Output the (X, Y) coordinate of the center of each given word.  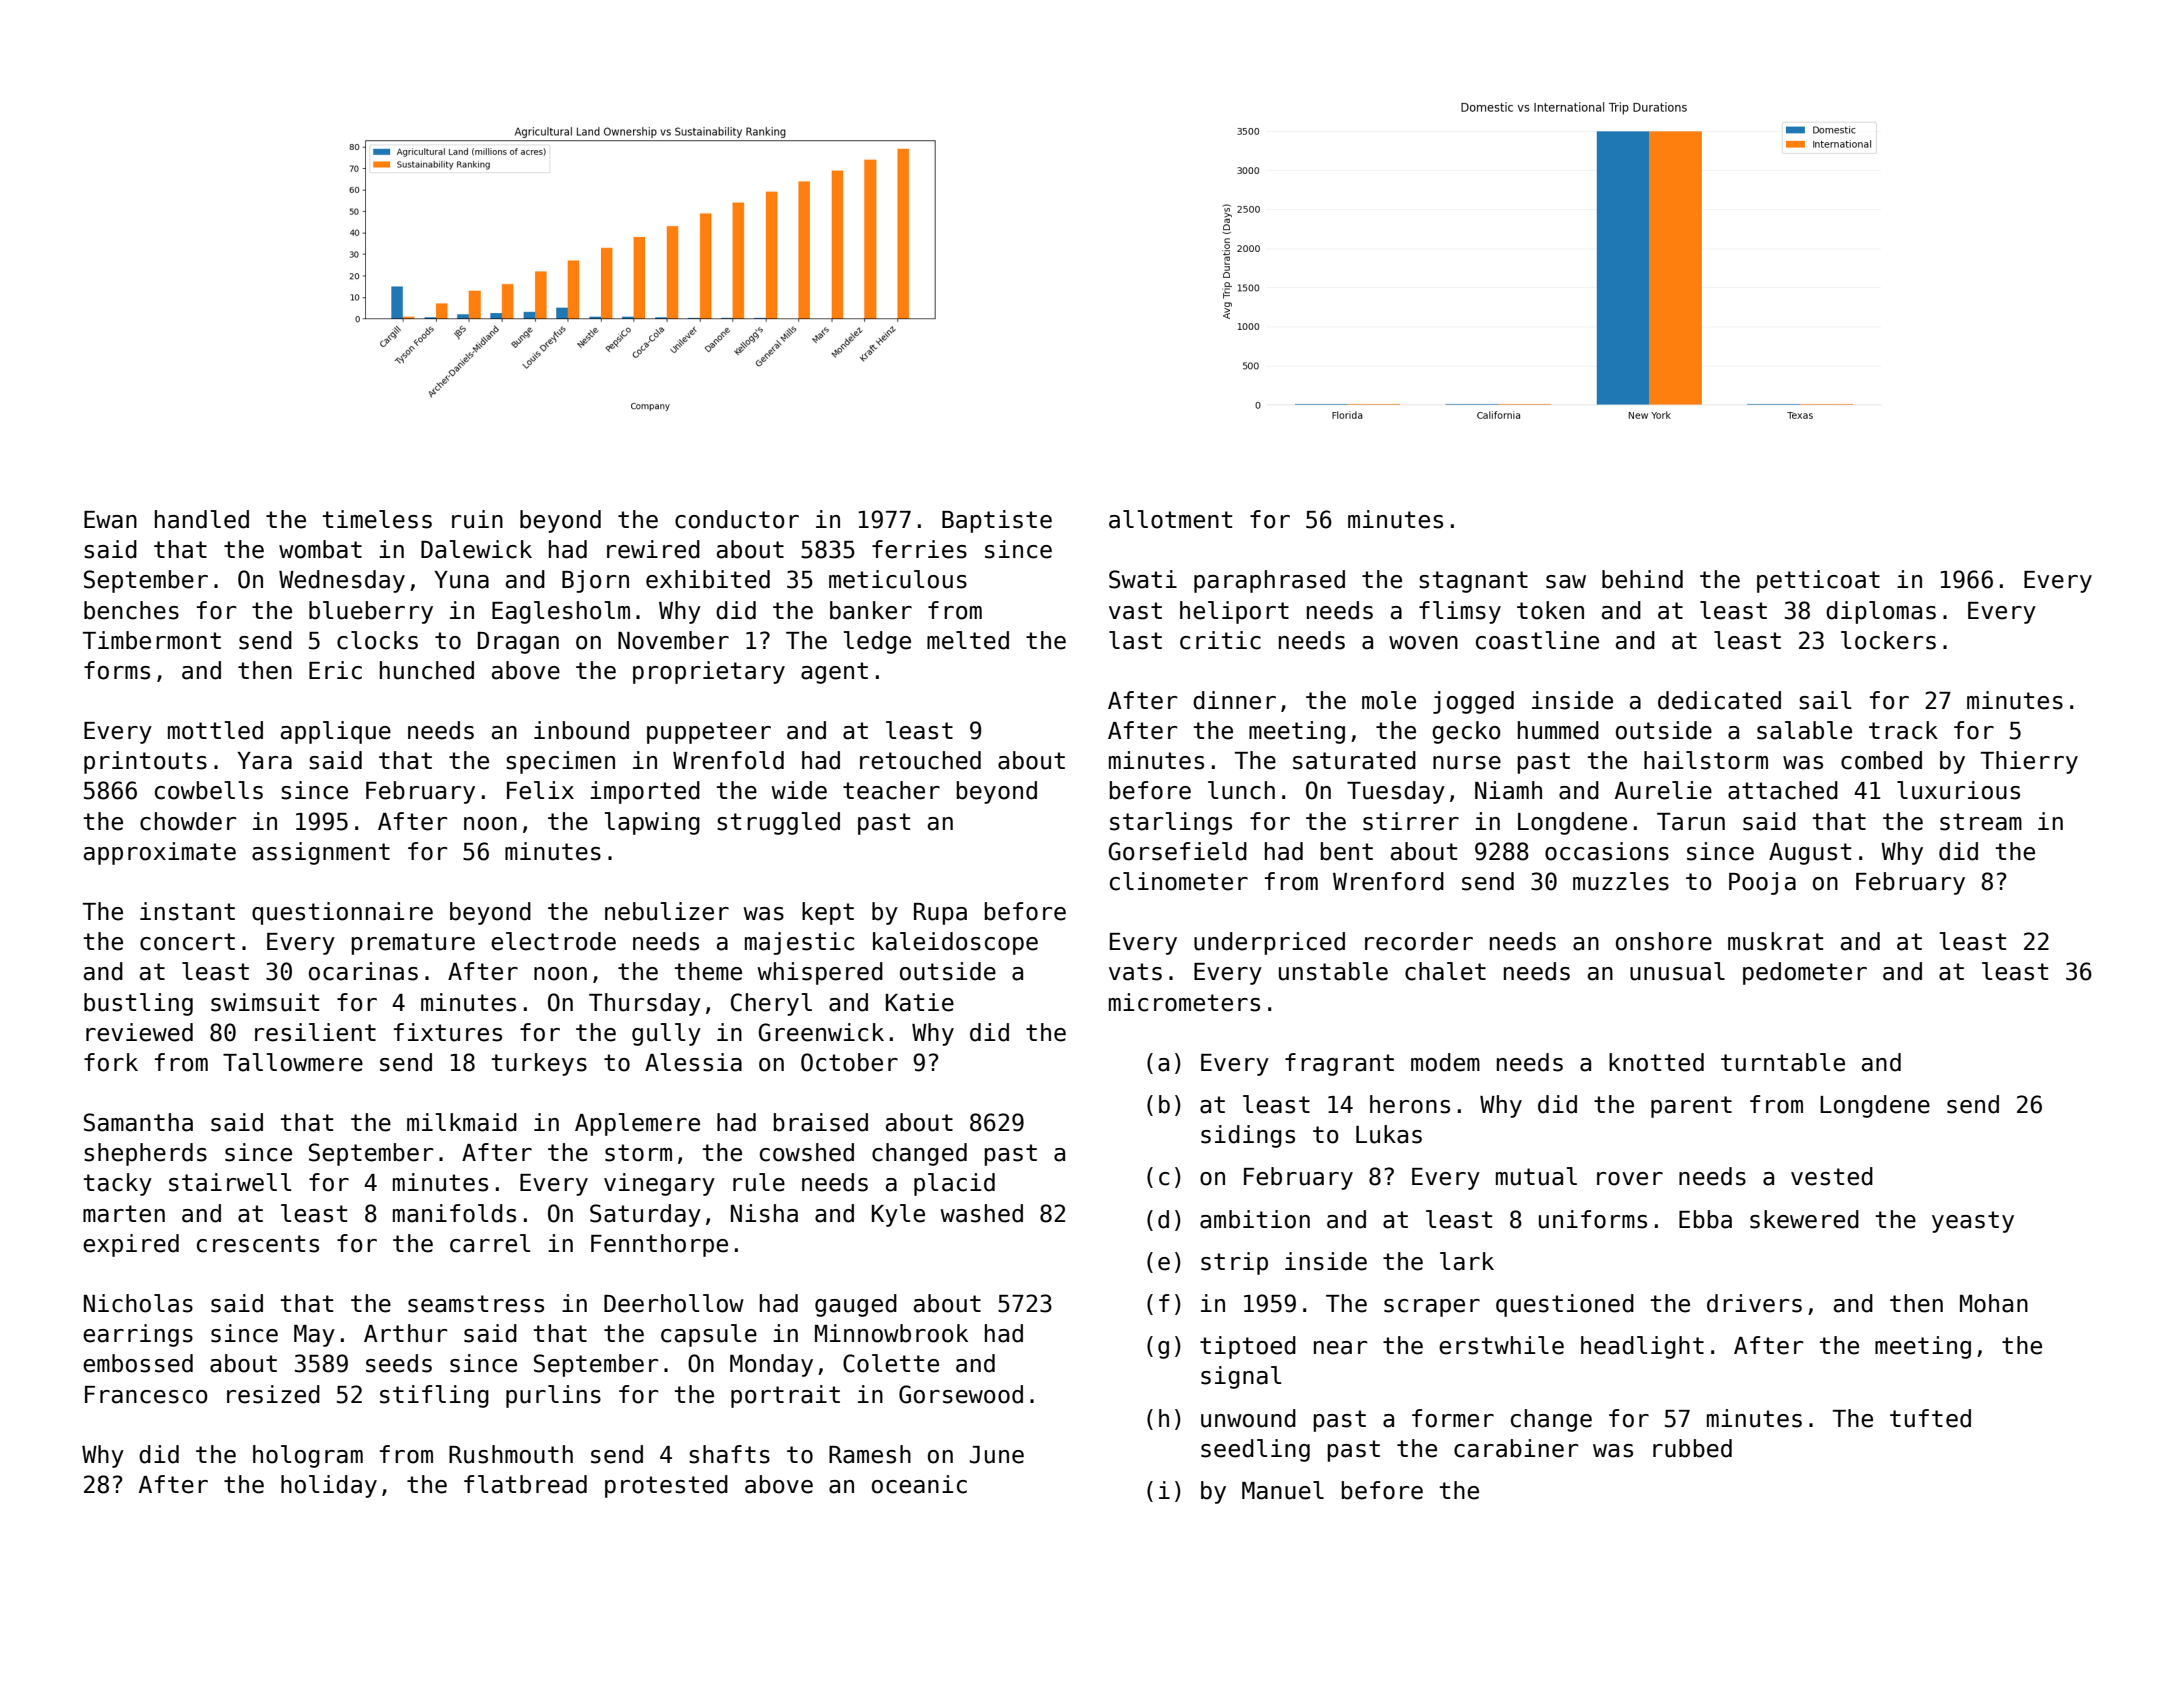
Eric (335, 670)
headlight (1642, 1347)
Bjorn (595, 581)
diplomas (1881, 612)
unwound (1248, 1418)
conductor (737, 519)
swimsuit (265, 1002)
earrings (138, 1335)
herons (1410, 1104)
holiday (329, 1486)
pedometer (1805, 973)
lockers (1888, 640)
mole (1389, 700)
